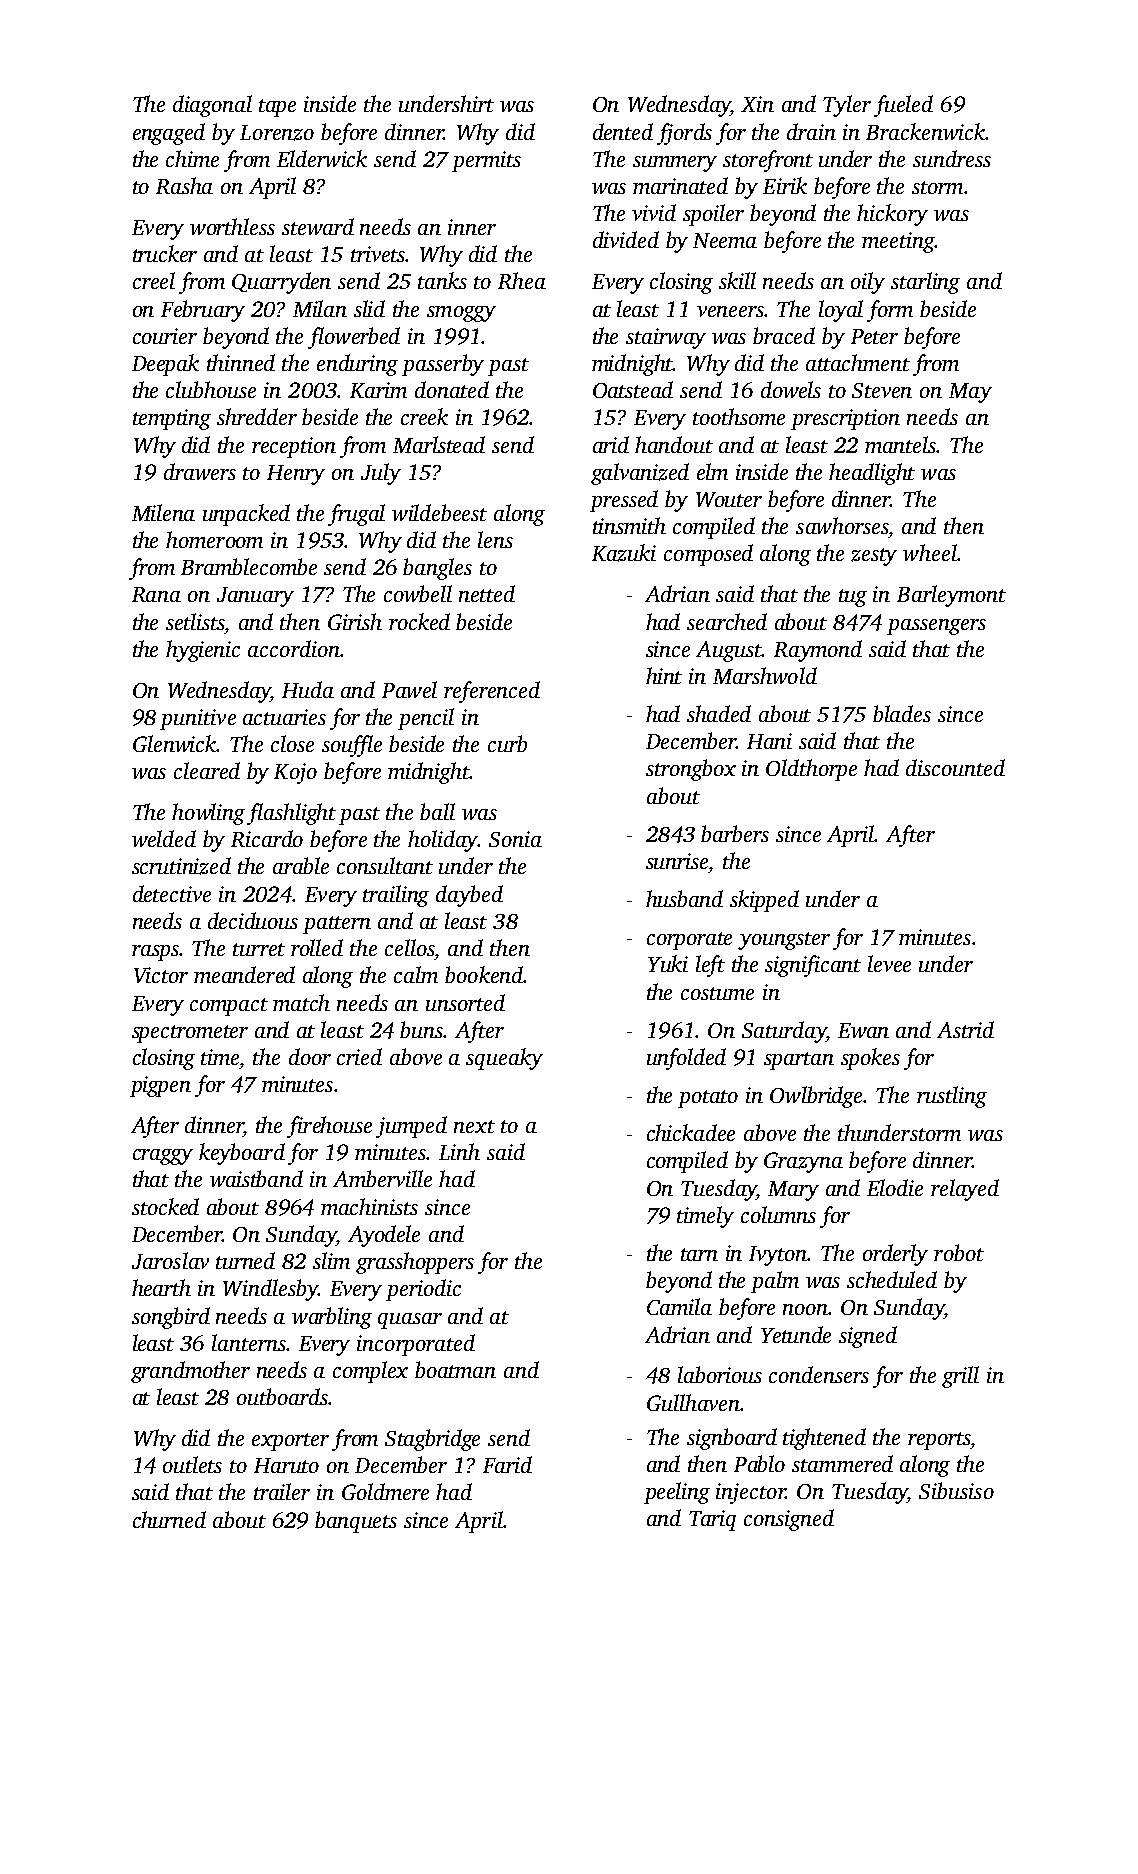 This screenshot has width=1138, height=1874. I want to click on tape, so click(277, 108).
